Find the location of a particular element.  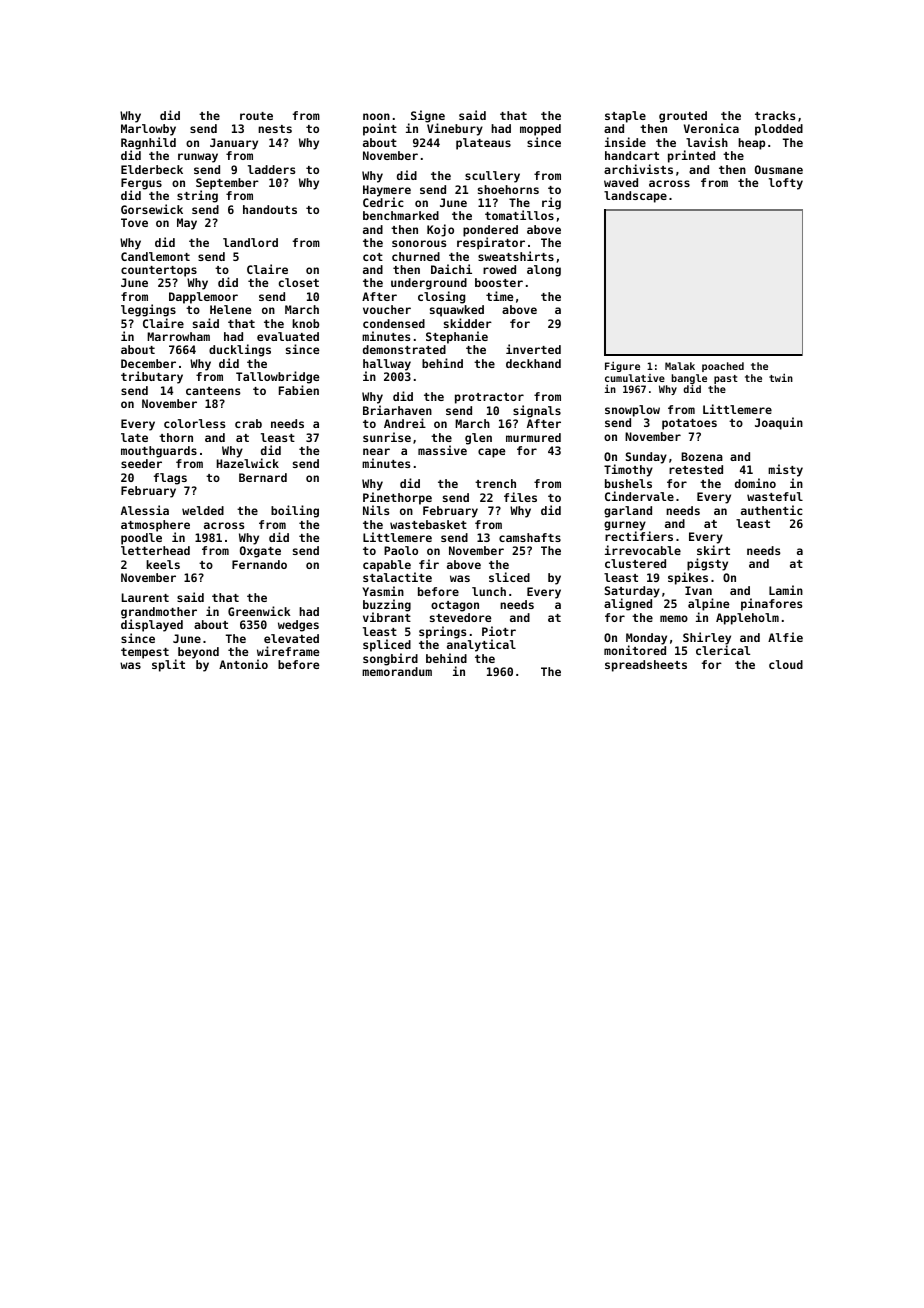

poached is located at coordinates (723, 367).
